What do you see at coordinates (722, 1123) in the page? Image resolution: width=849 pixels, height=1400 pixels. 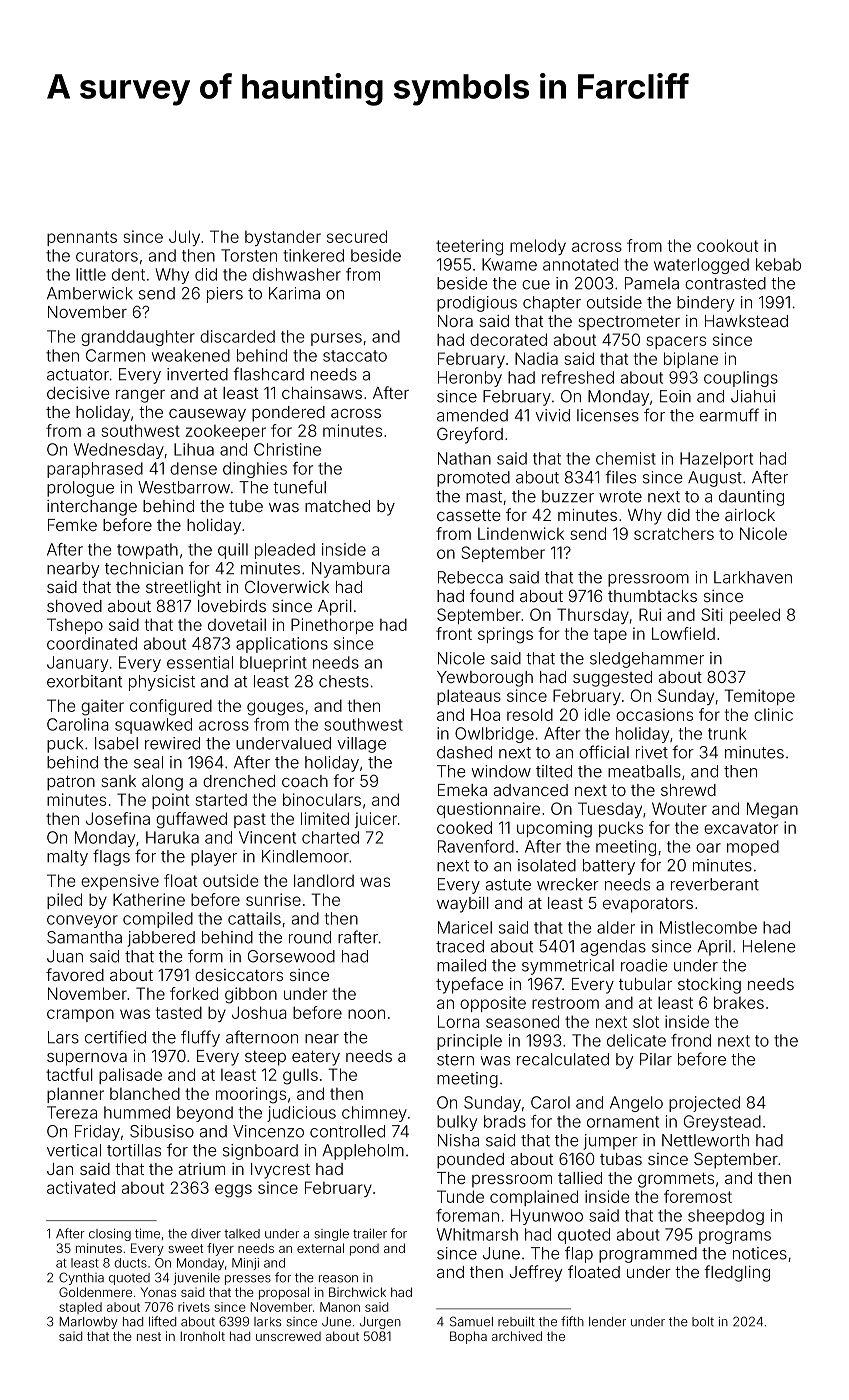 I see `Greystead` at bounding box center [722, 1123].
